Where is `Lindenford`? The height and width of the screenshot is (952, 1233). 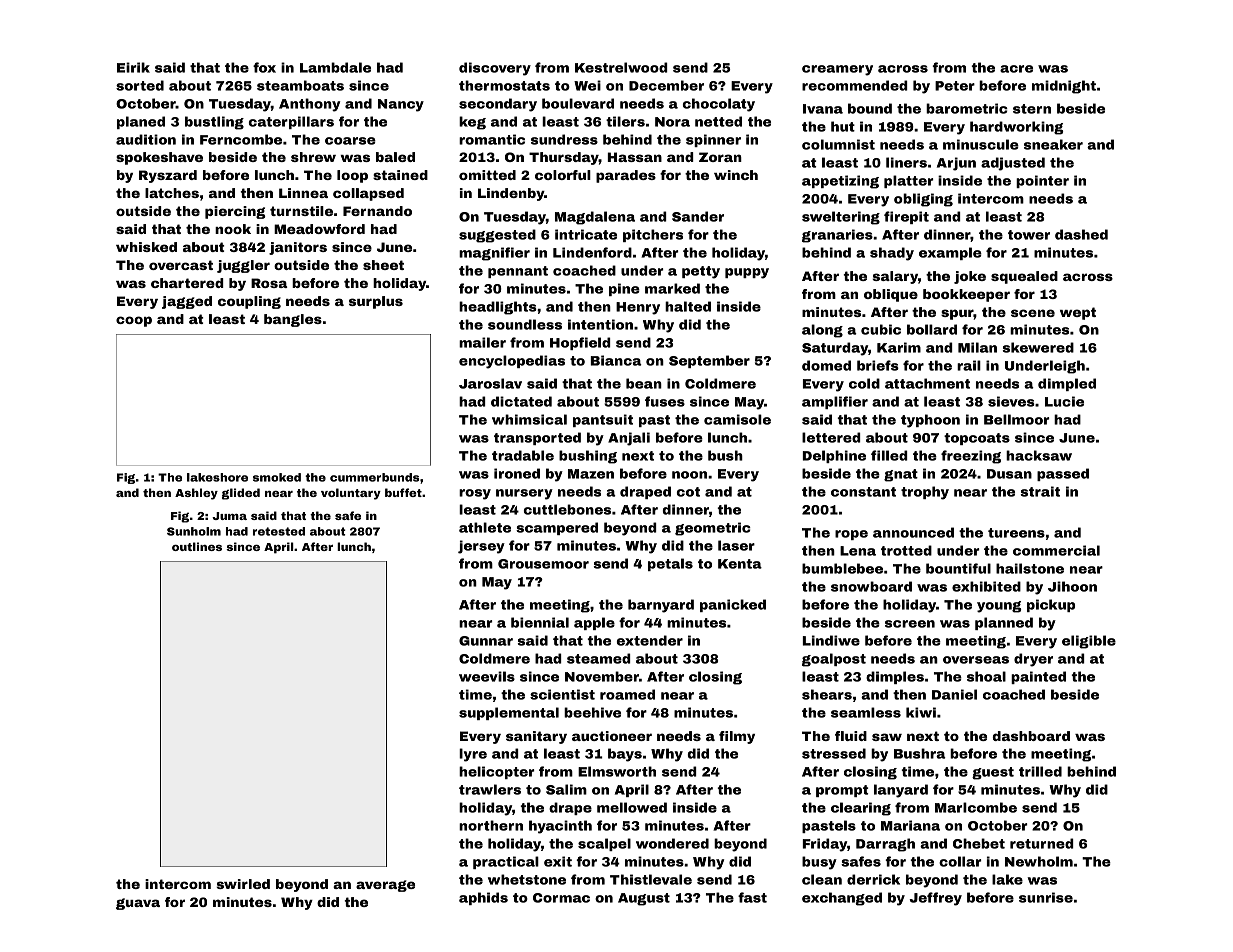
Lindenford is located at coordinates (592, 252).
